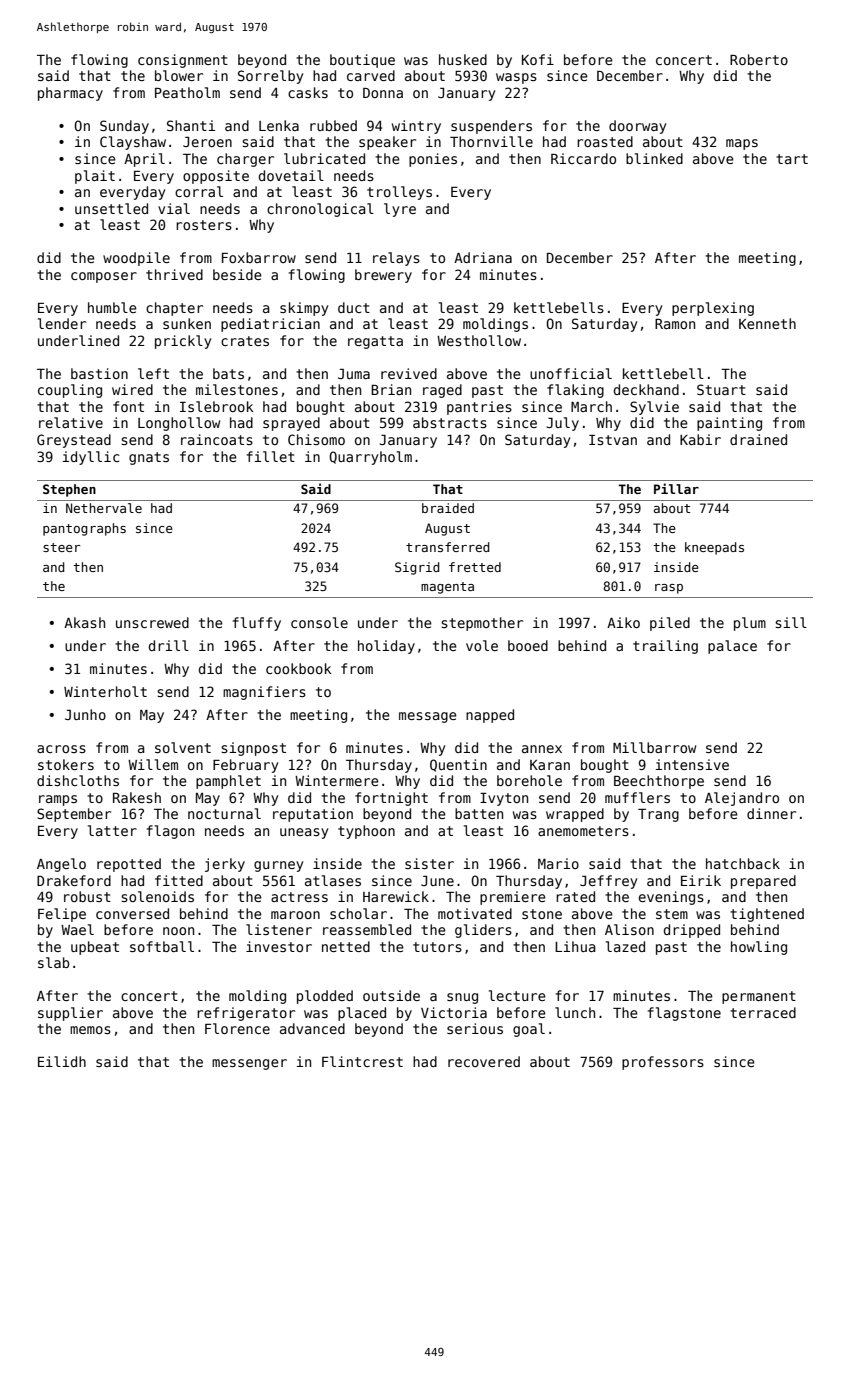 This screenshot has width=849, height=1400. What do you see at coordinates (187, 323) in the screenshot?
I see `sunken` at bounding box center [187, 323].
